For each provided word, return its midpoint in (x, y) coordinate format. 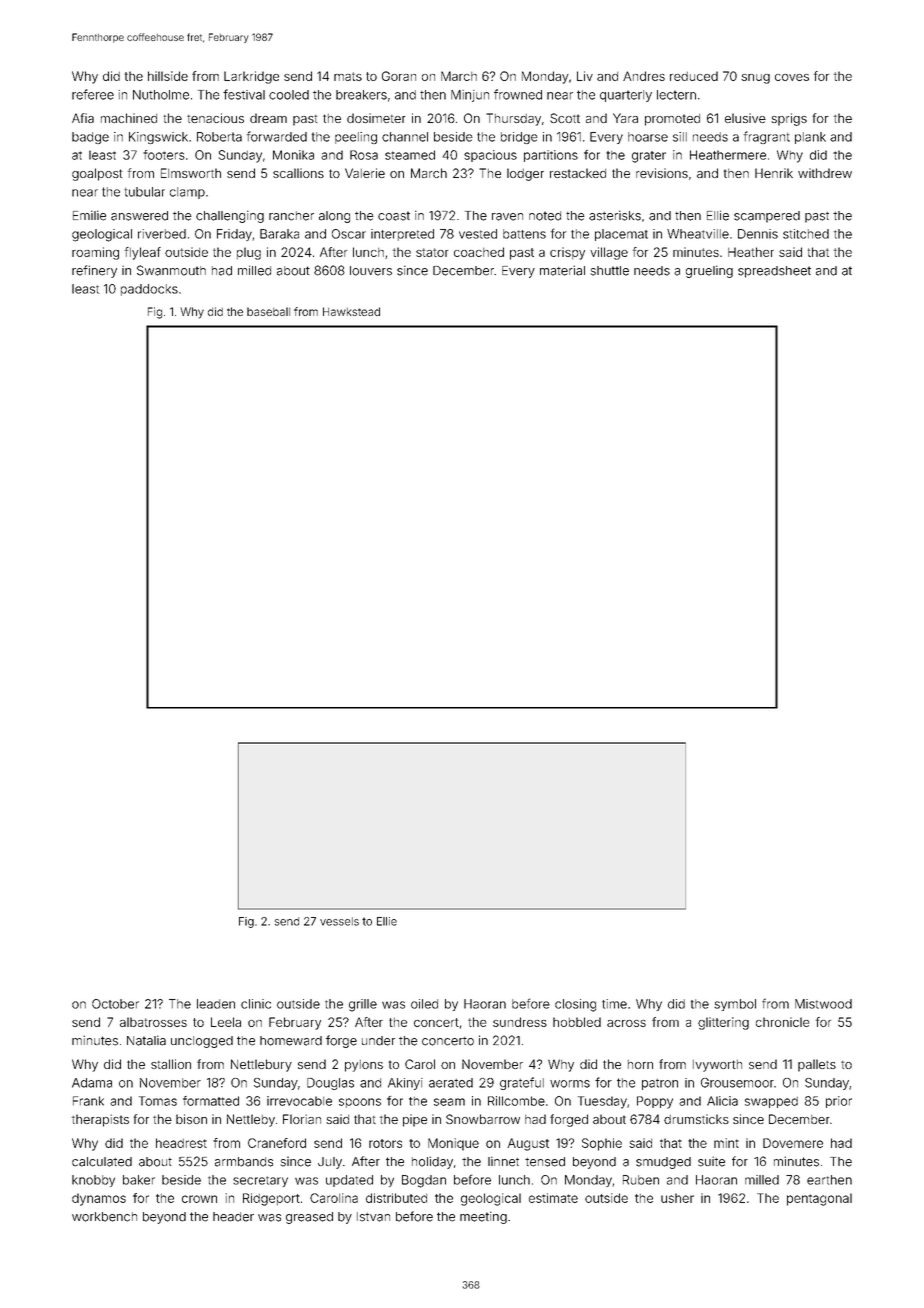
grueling (709, 271)
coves (792, 77)
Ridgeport (271, 1199)
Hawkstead (351, 311)
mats (348, 76)
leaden (216, 1004)
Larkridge (251, 77)
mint (726, 1143)
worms (570, 1084)
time (614, 1004)
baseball (268, 311)
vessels (339, 921)
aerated (451, 1083)
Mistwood (823, 1004)
